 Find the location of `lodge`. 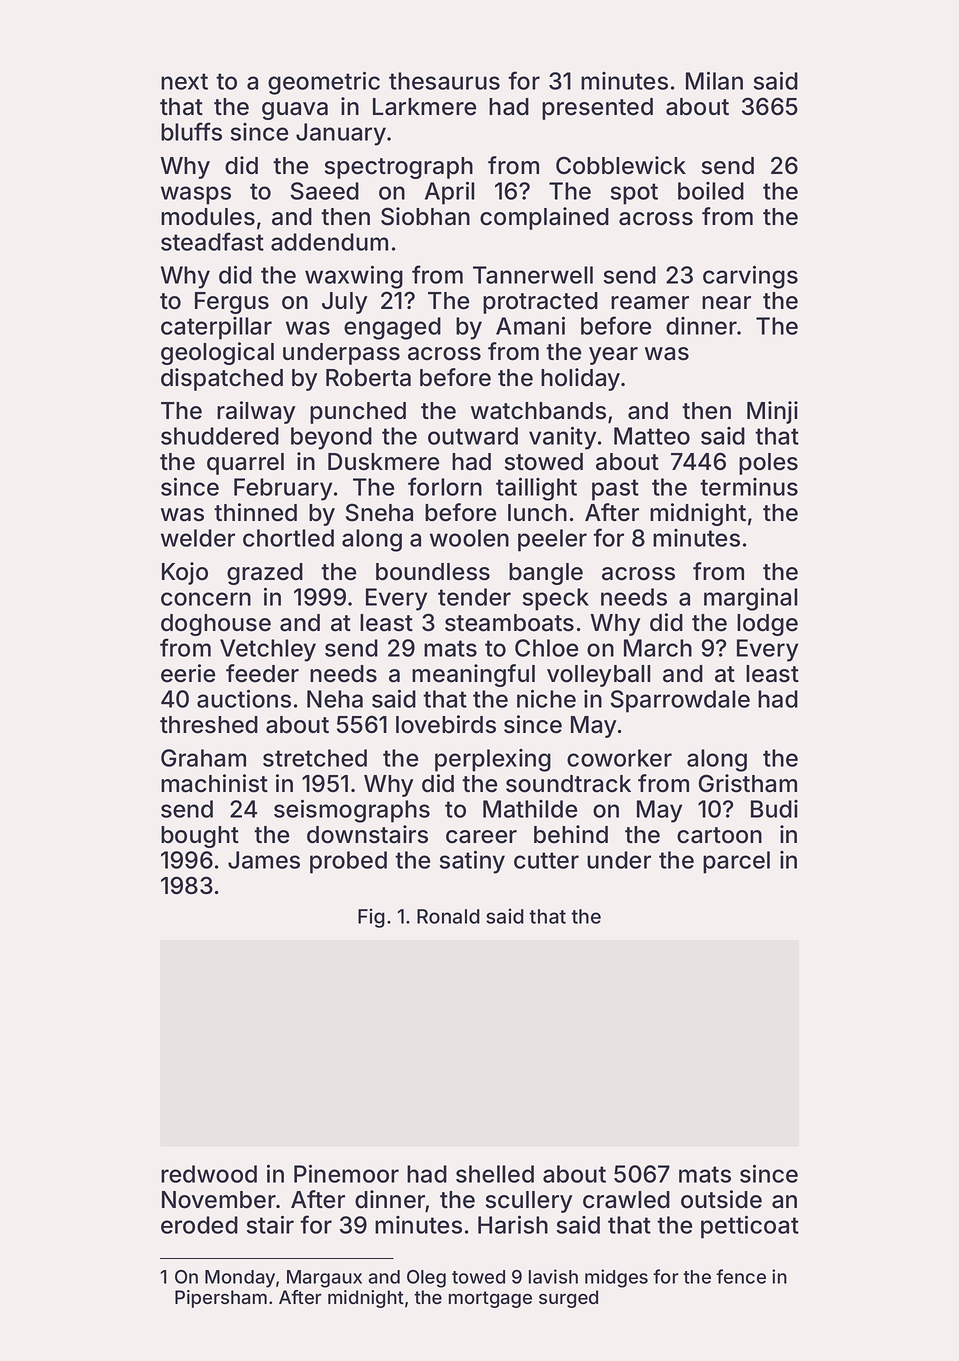

lodge is located at coordinates (767, 625).
